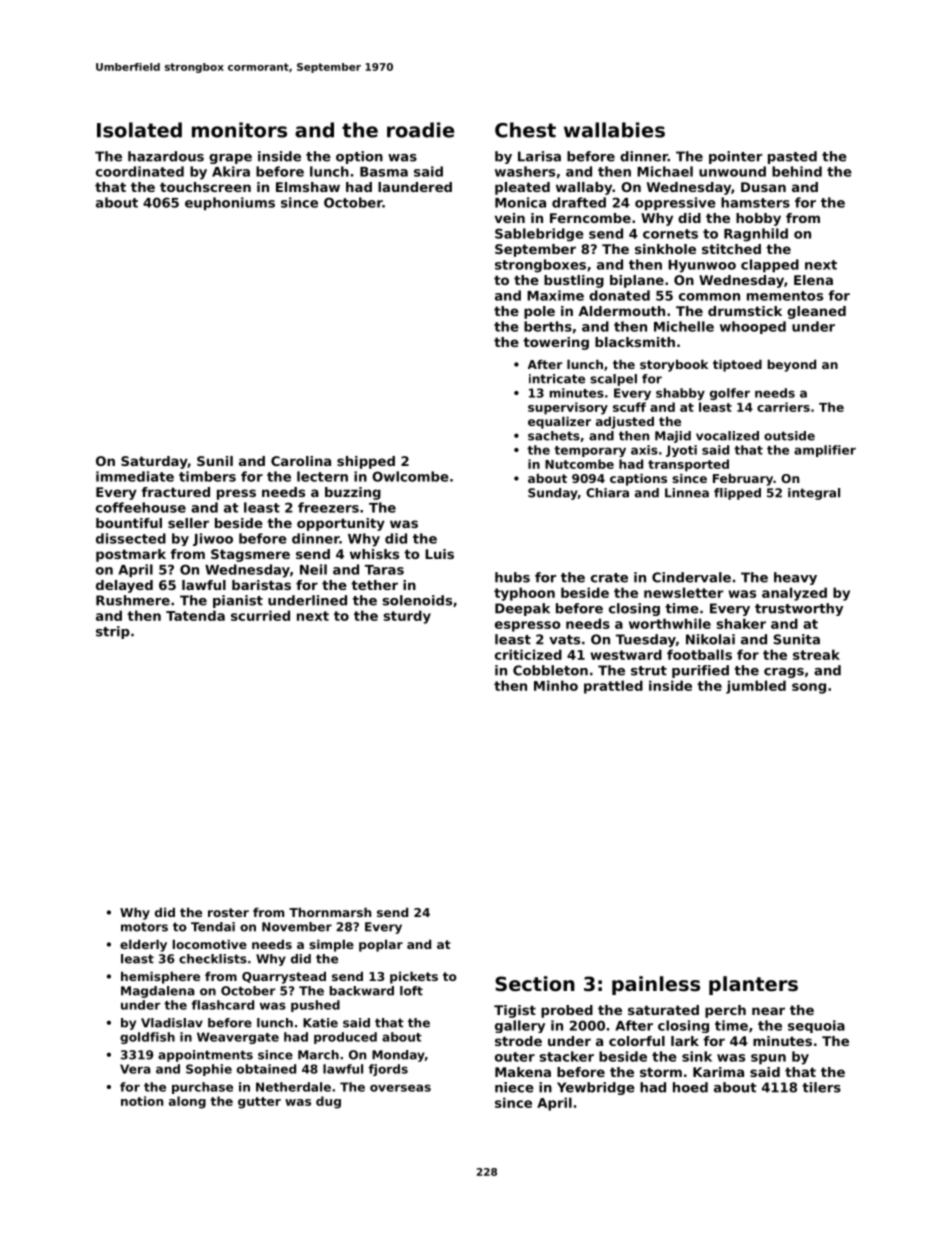 This document has height=1233, width=952. Describe the element at coordinates (688, 465) in the document. I see `transported` at that location.
